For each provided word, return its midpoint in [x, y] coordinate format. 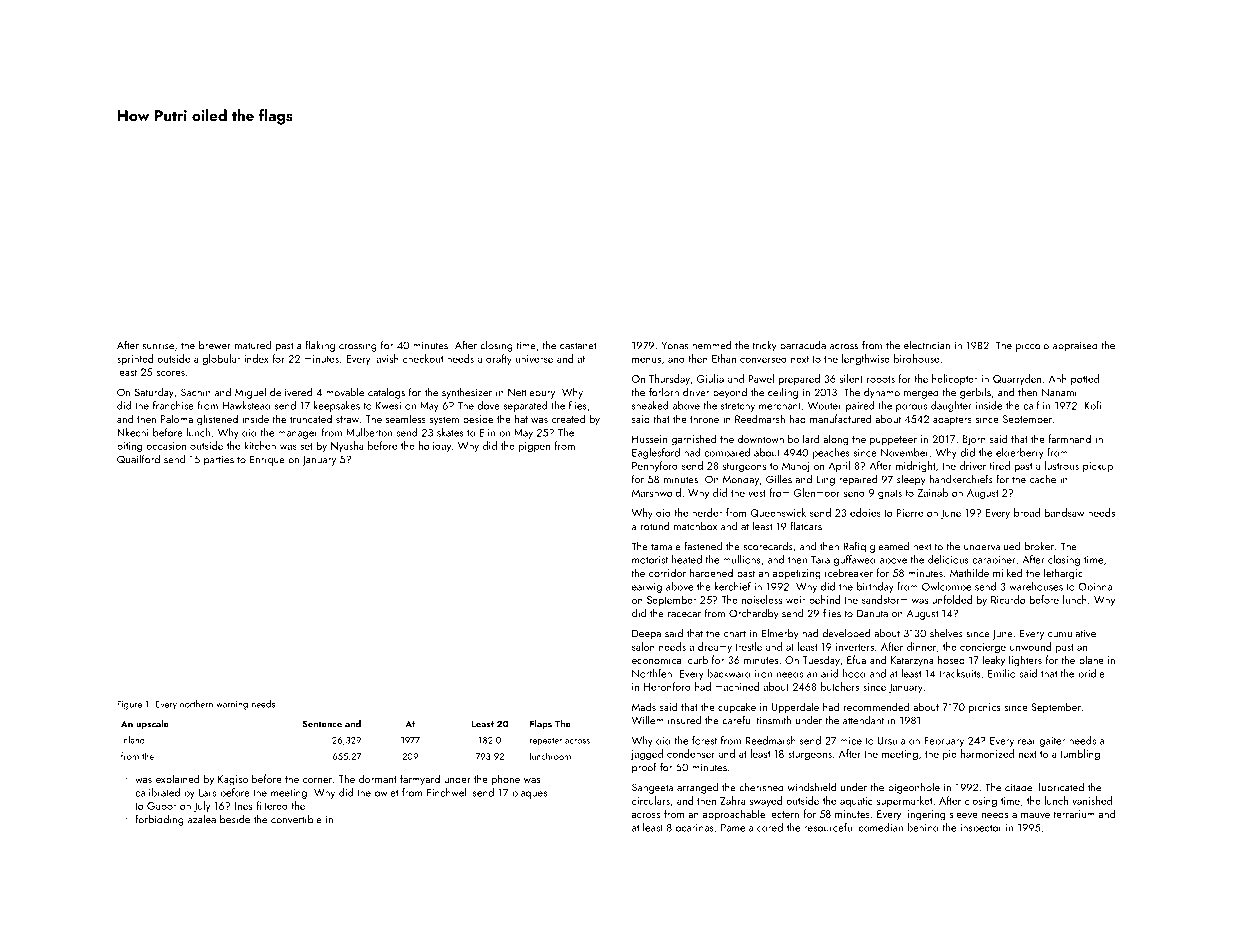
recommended [876, 706]
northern [196, 704]
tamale [666, 546]
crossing [358, 347]
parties [219, 460]
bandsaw [1064, 512]
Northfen [652, 673]
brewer [215, 345]
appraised [1075, 346]
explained [177, 779]
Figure [129, 705]
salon [643, 646]
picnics [984, 708]
